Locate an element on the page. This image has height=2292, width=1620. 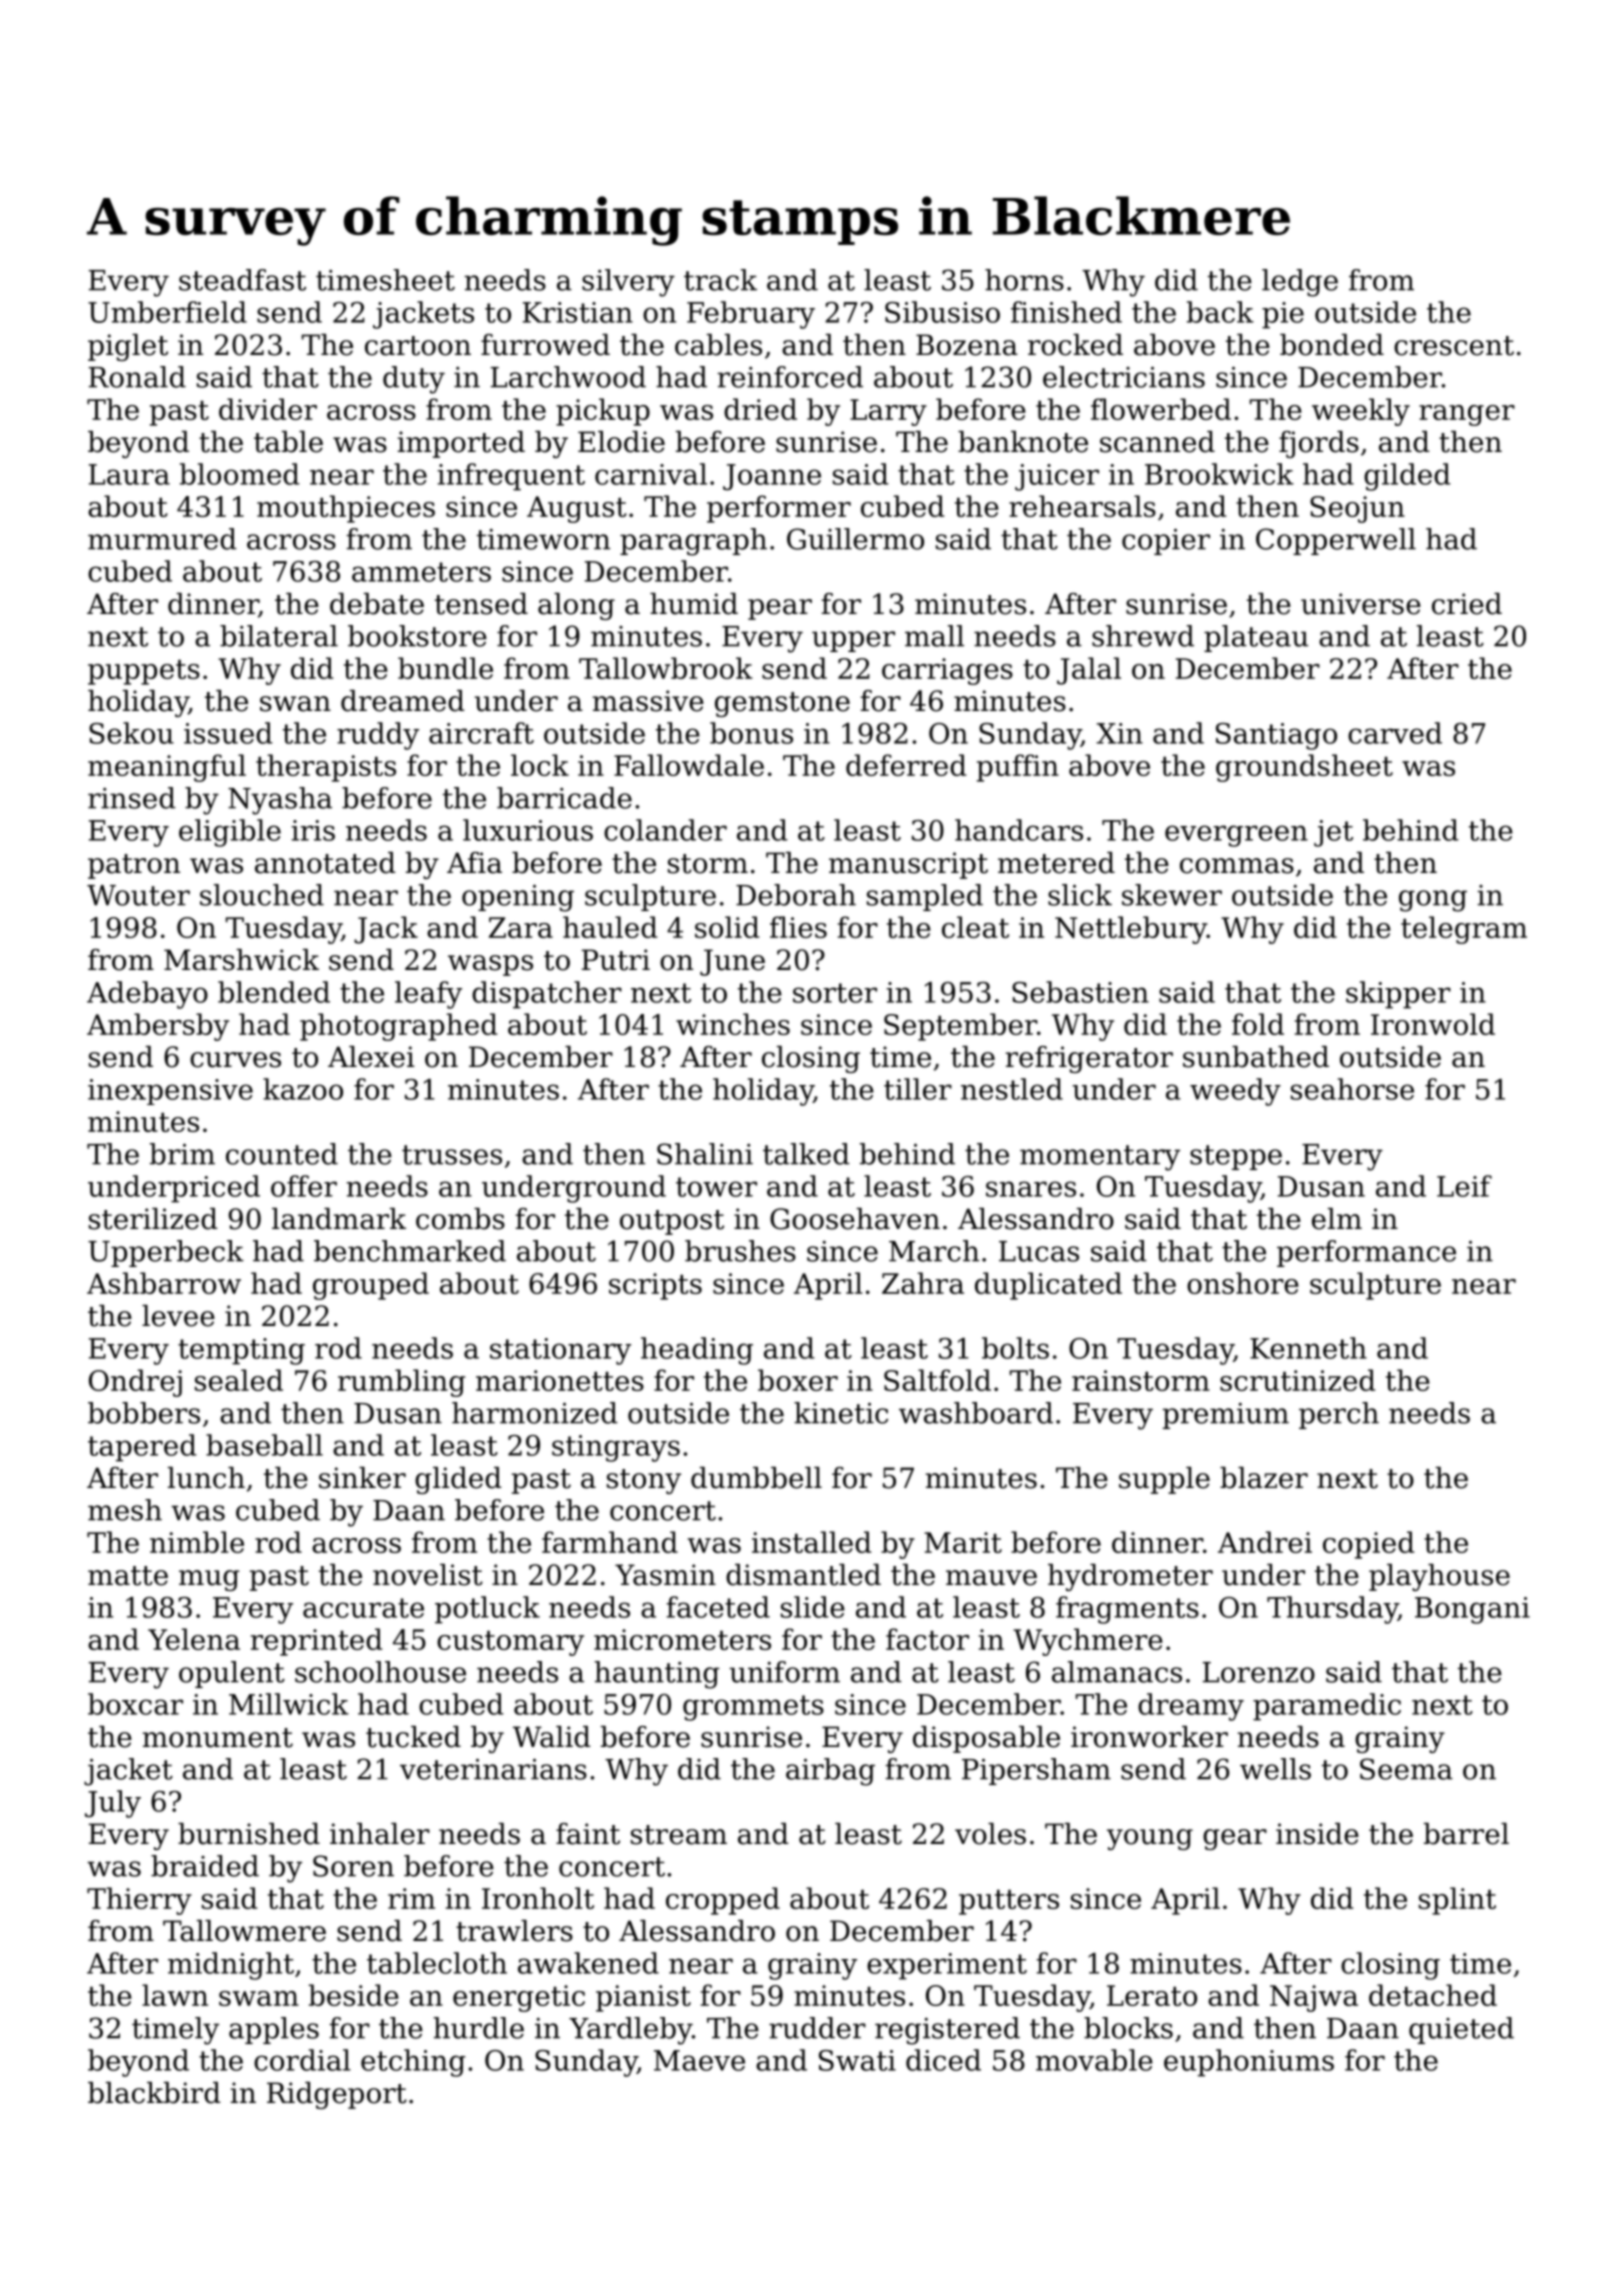
cried is located at coordinates (1467, 604).
